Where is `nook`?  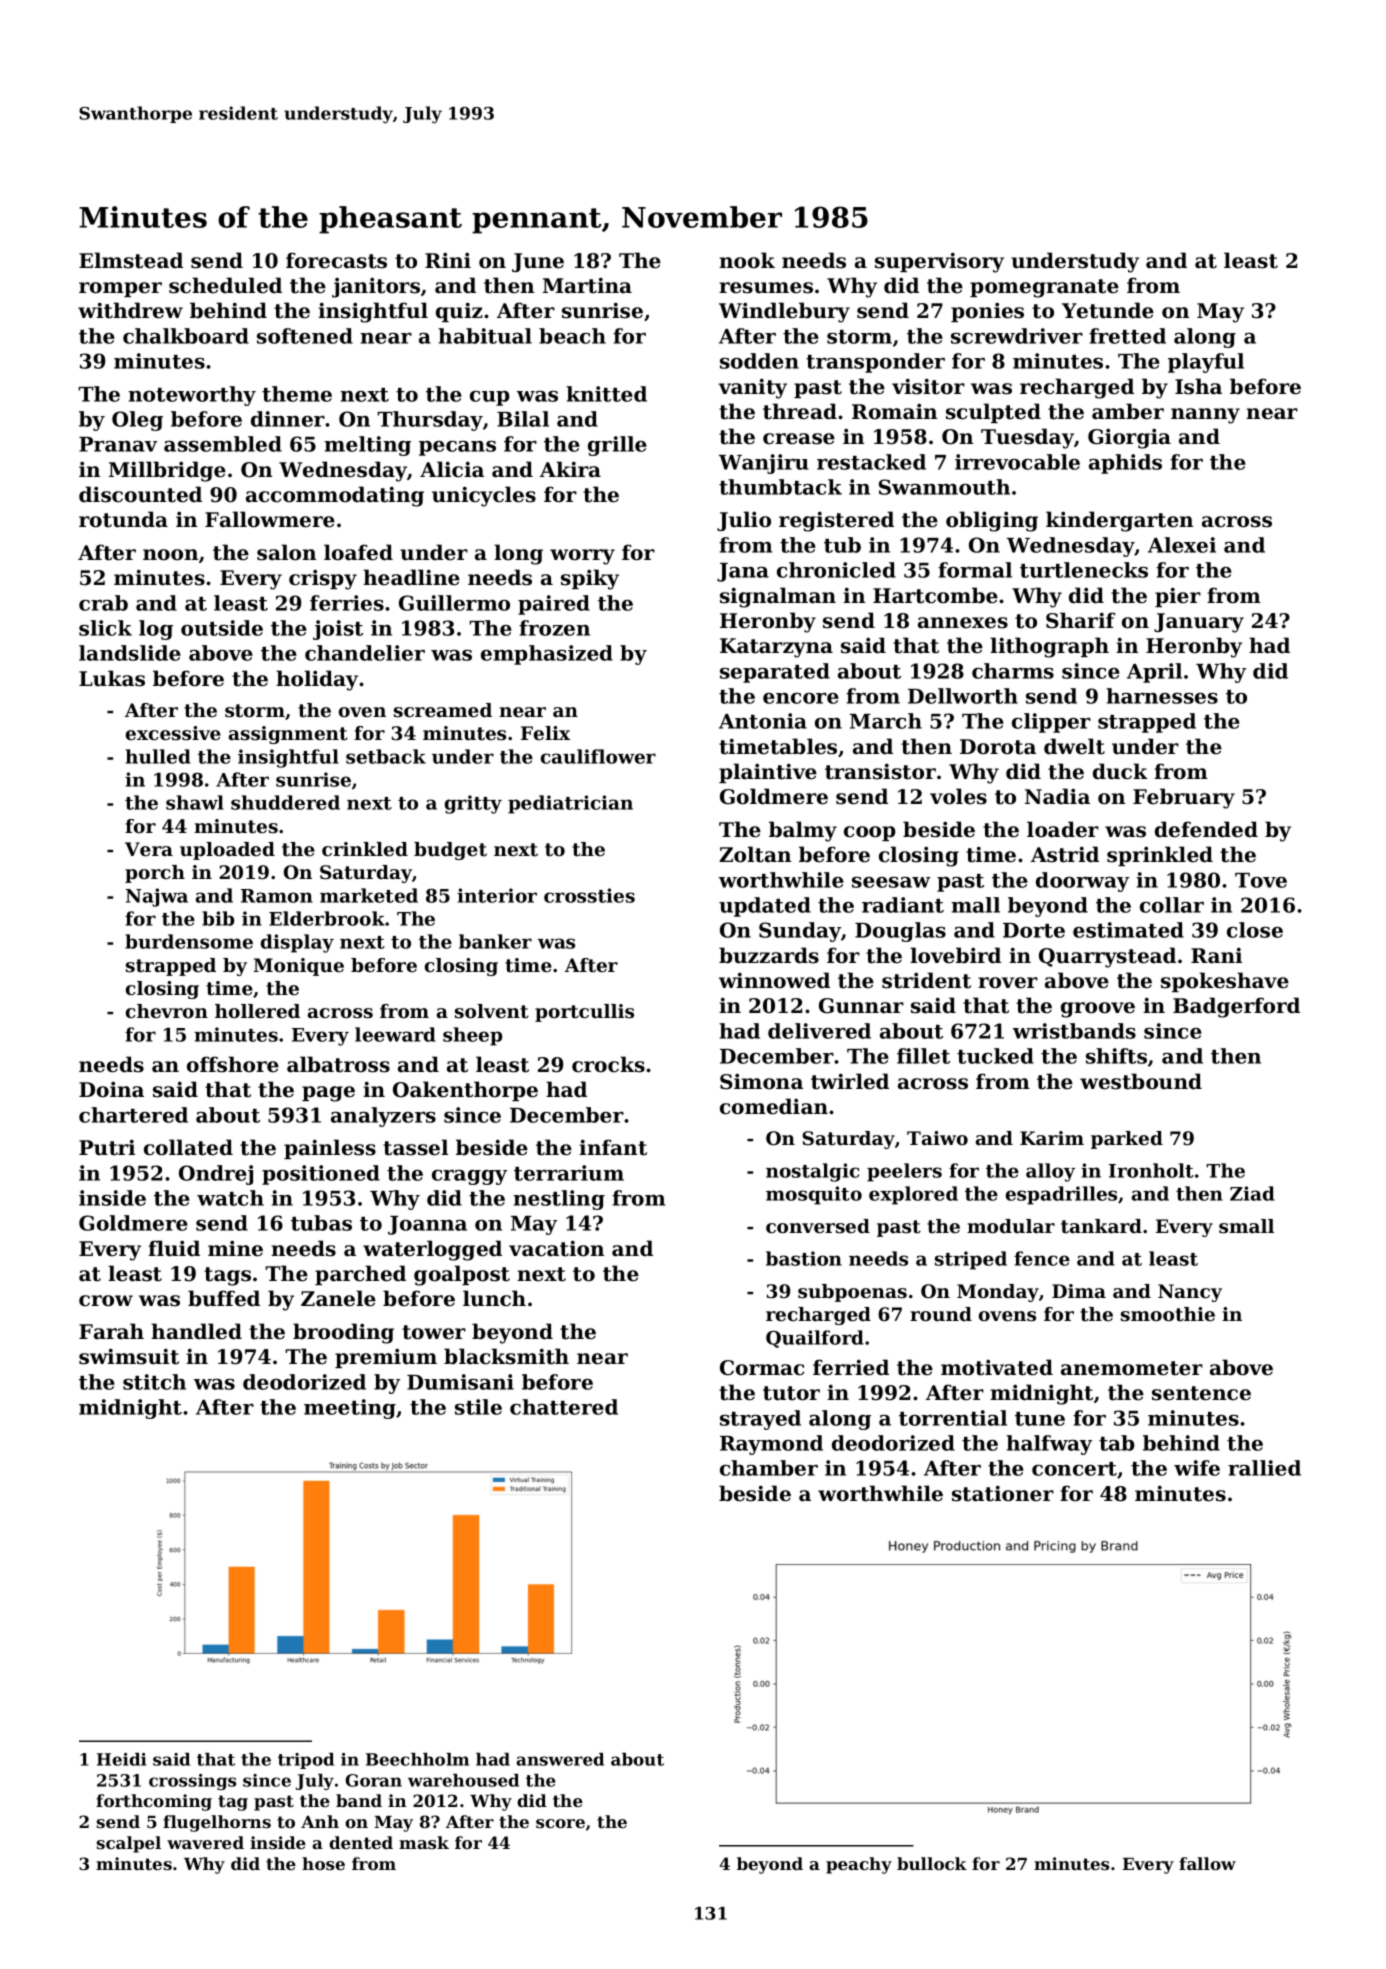 nook is located at coordinates (747, 260).
